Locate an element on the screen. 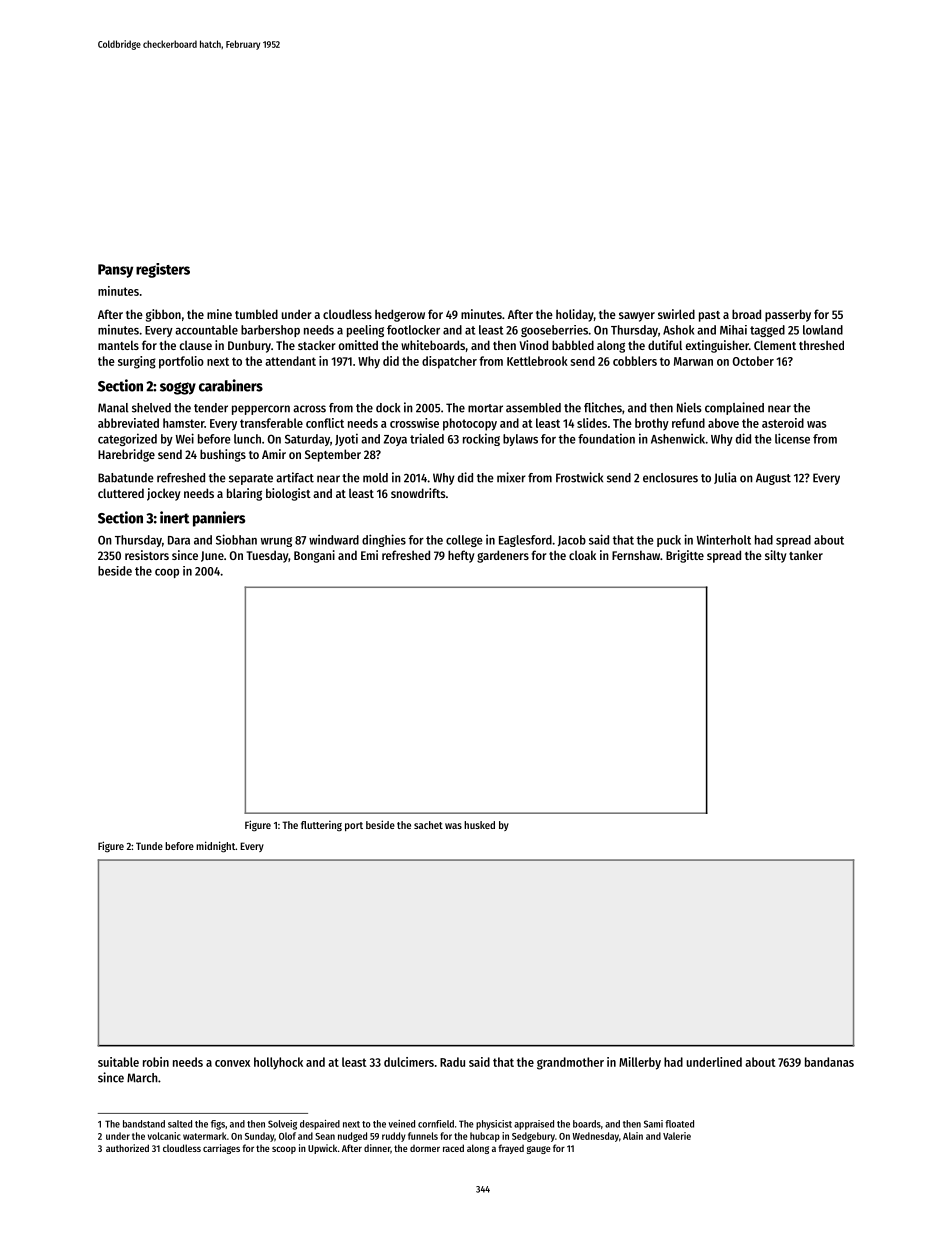 The image size is (952, 1233). August is located at coordinates (773, 479).
